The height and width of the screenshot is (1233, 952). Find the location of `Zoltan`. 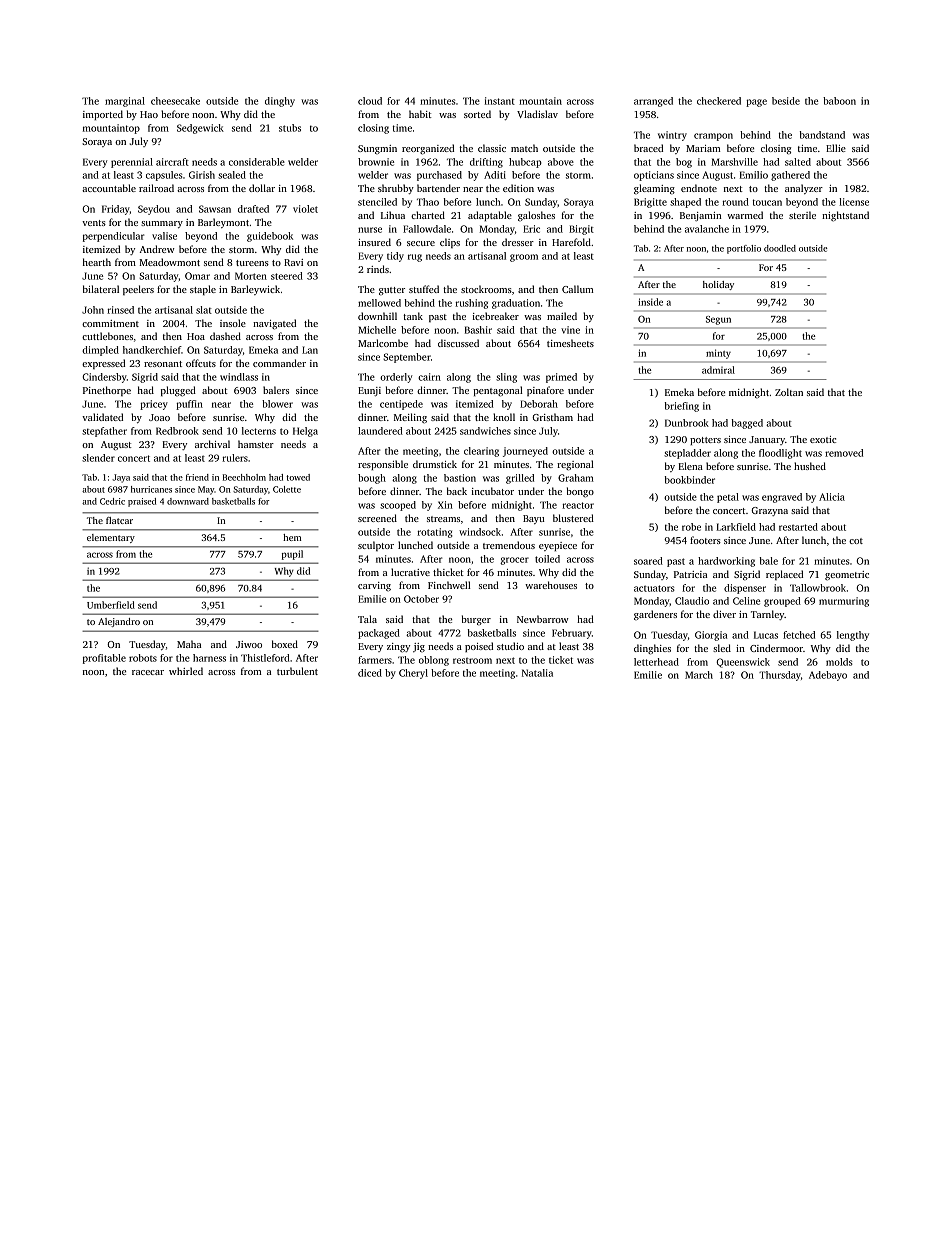

Zoltan is located at coordinates (789, 392).
